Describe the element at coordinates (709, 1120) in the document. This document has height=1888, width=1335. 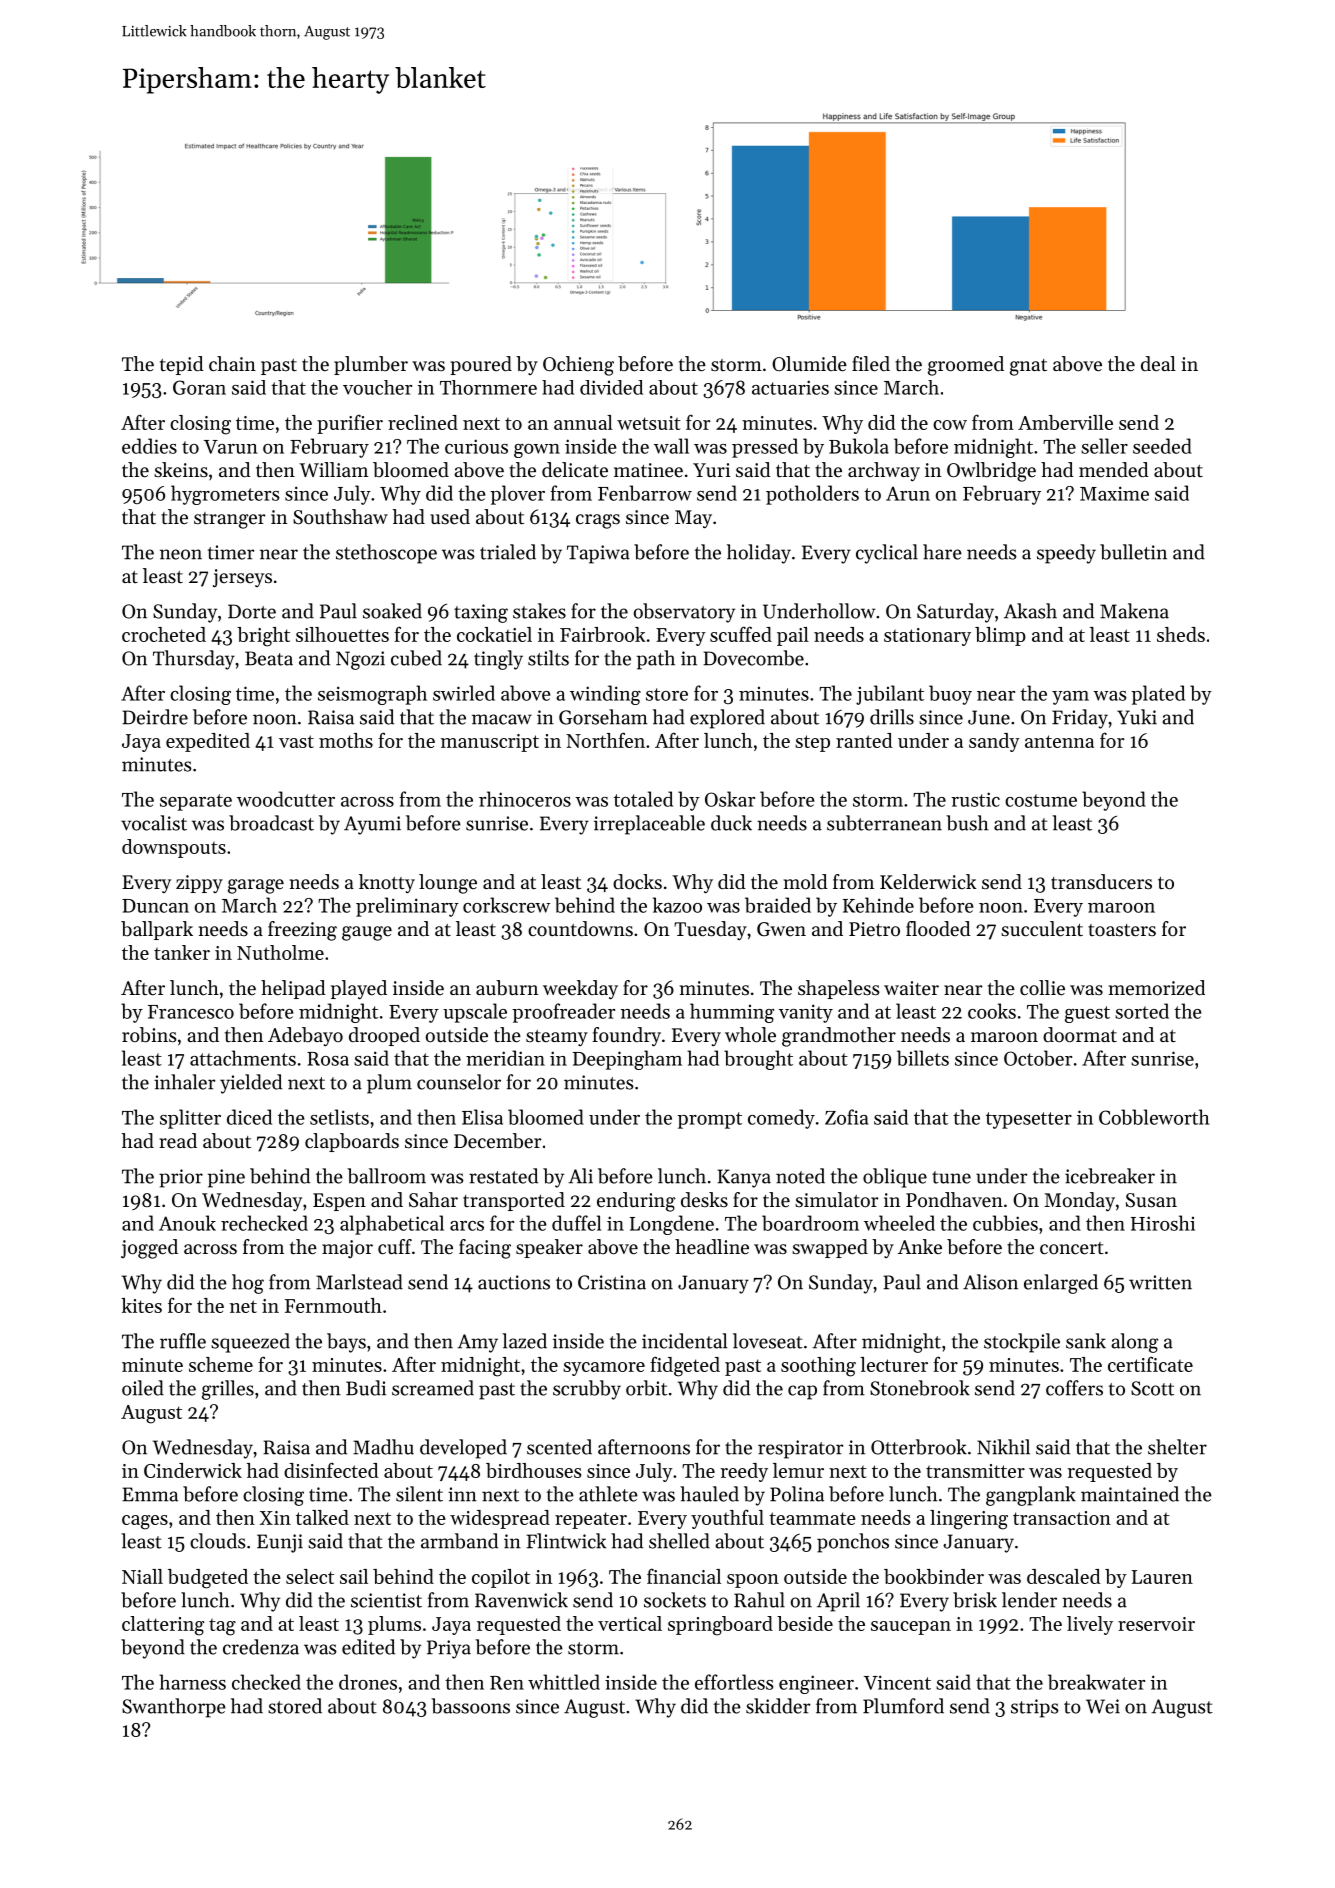
I see `prompt` at that location.
